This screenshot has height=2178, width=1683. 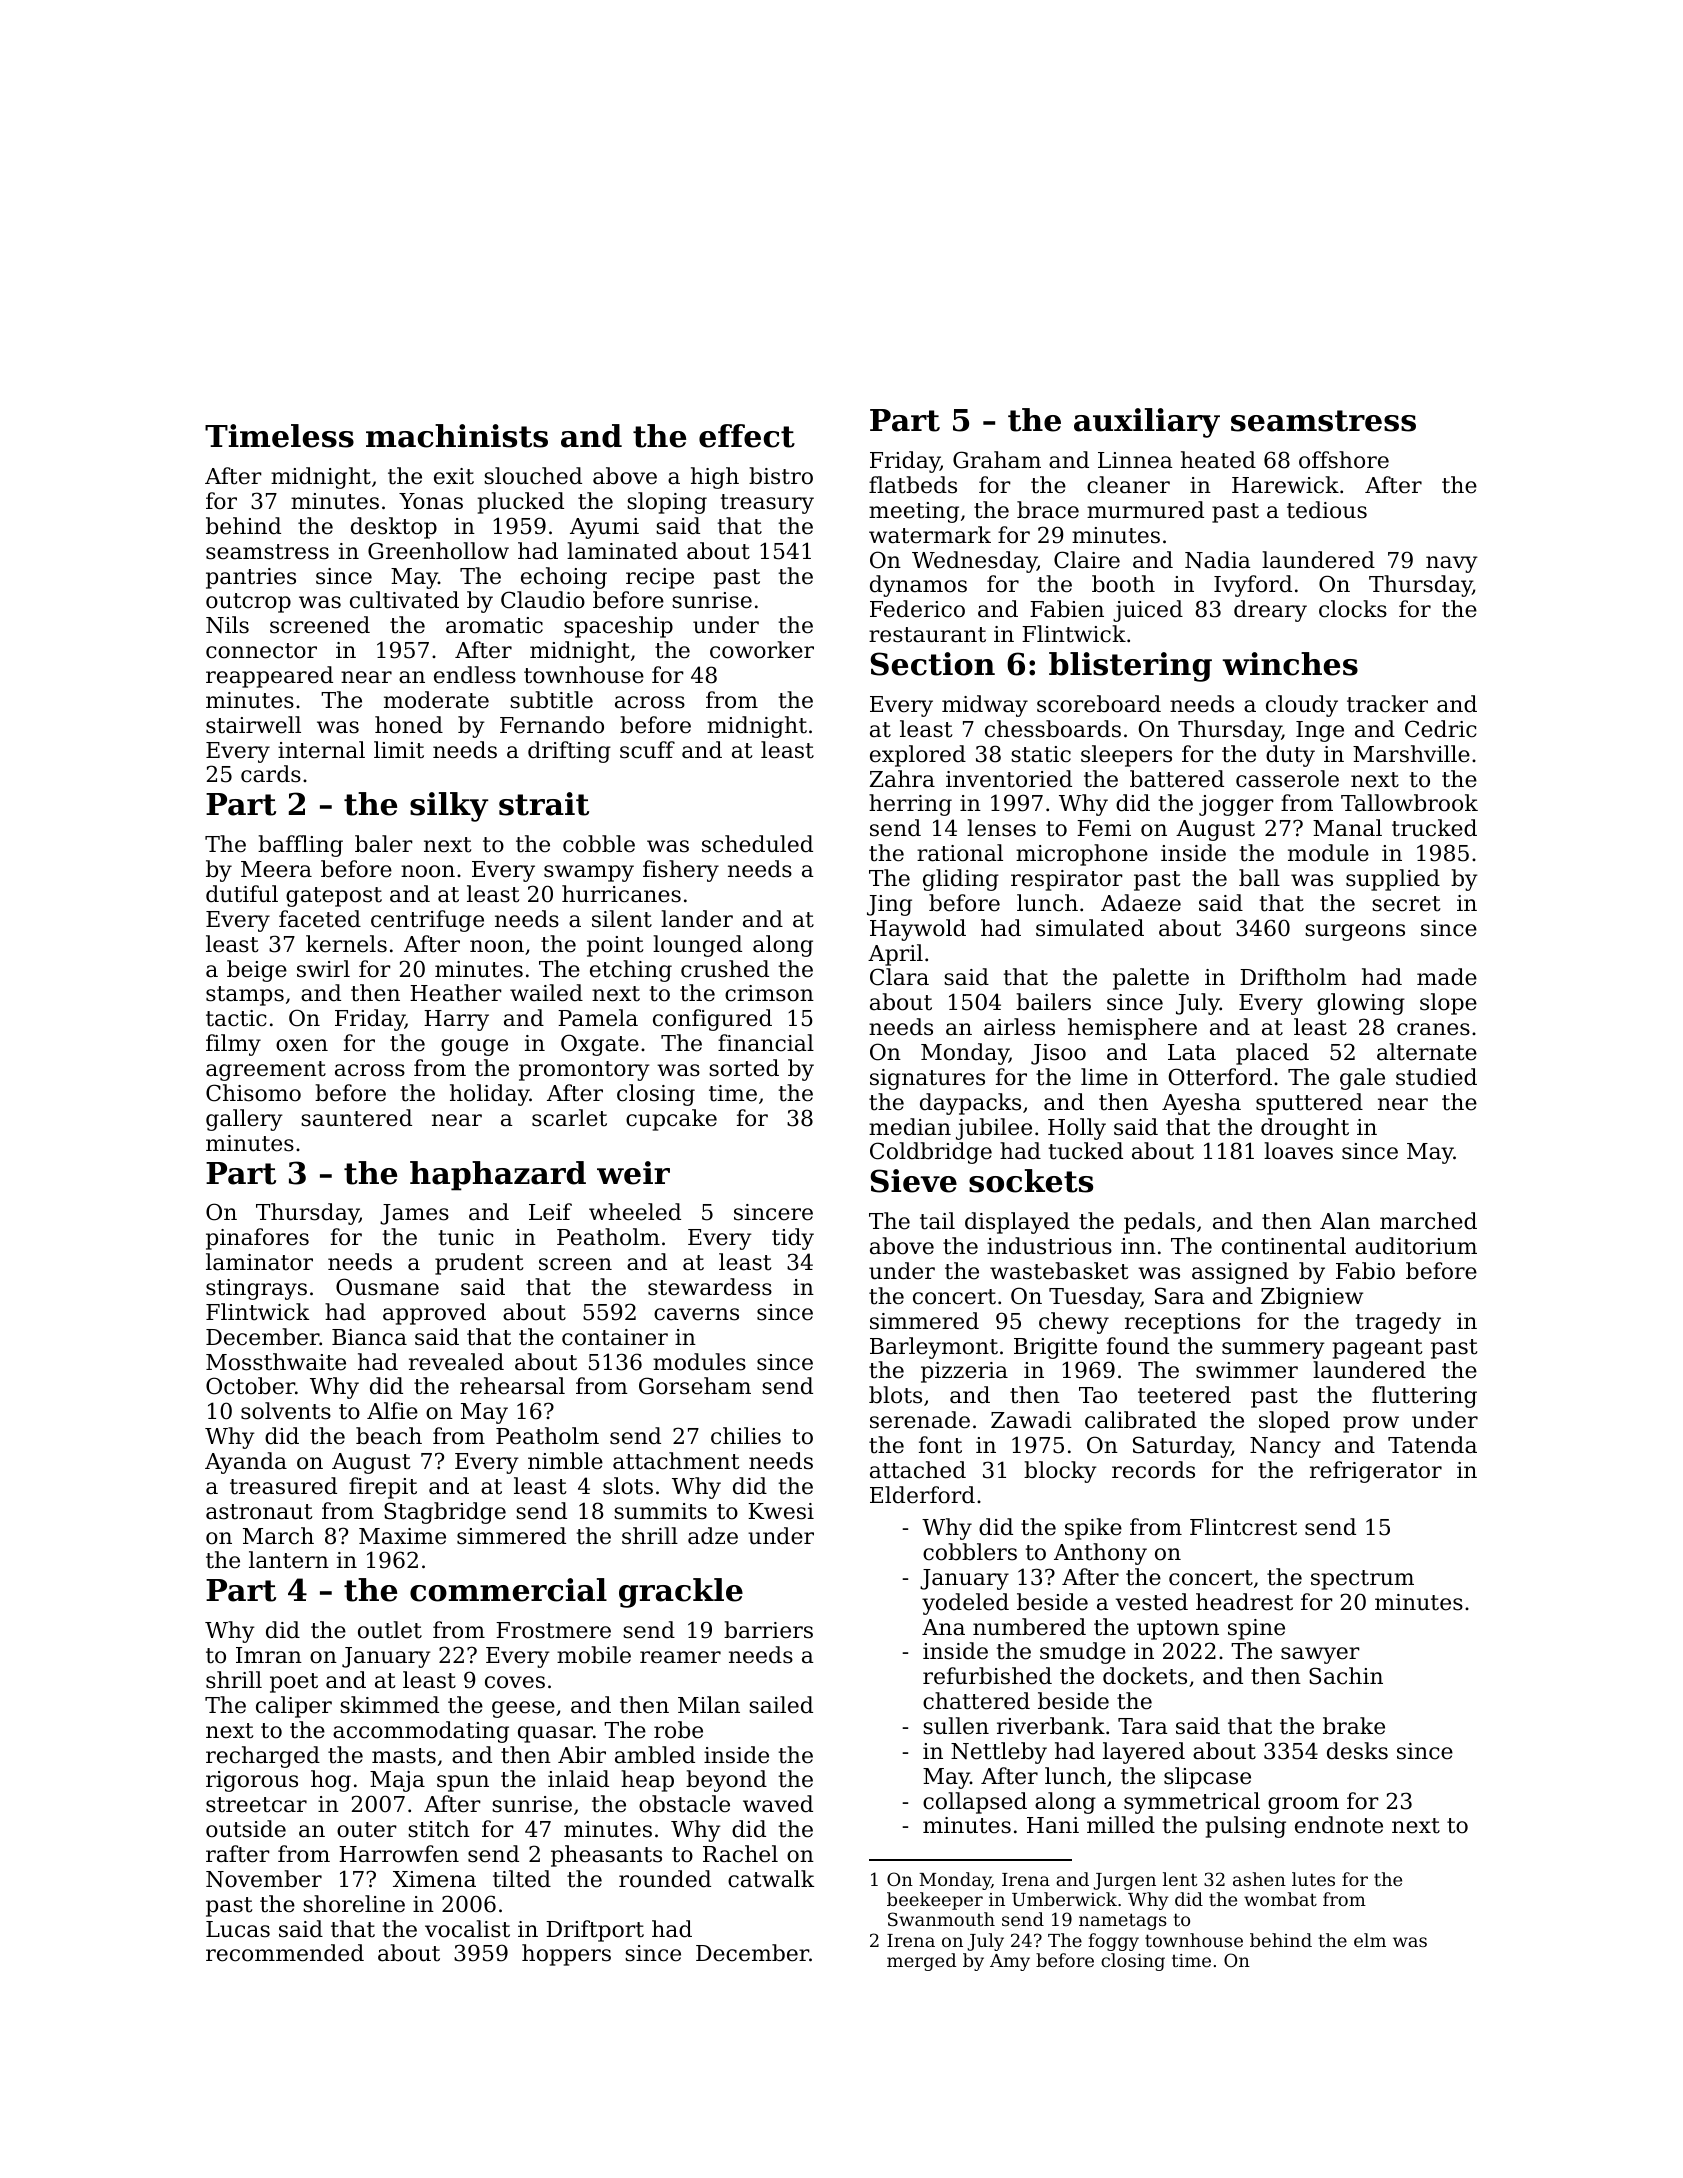 What do you see at coordinates (1290, 664) in the screenshot?
I see `winches` at bounding box center [1290, 664].
